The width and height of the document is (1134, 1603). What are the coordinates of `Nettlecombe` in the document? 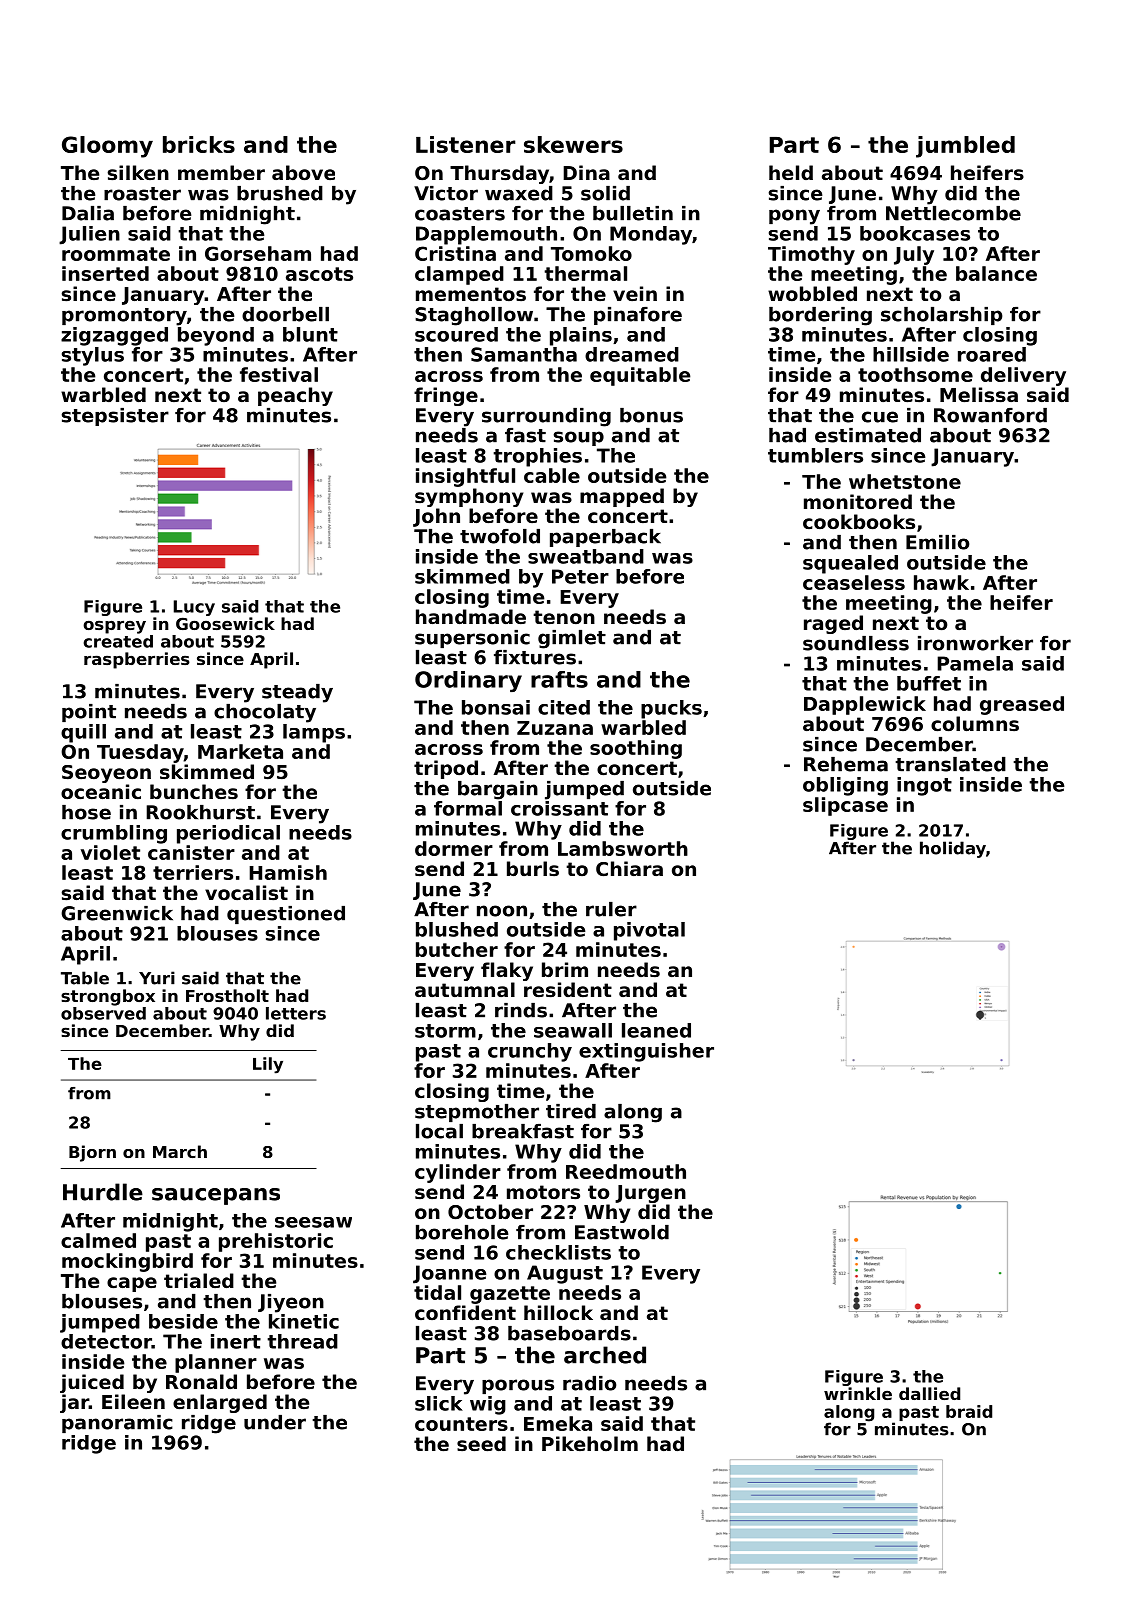 It's located at (953, 213).
